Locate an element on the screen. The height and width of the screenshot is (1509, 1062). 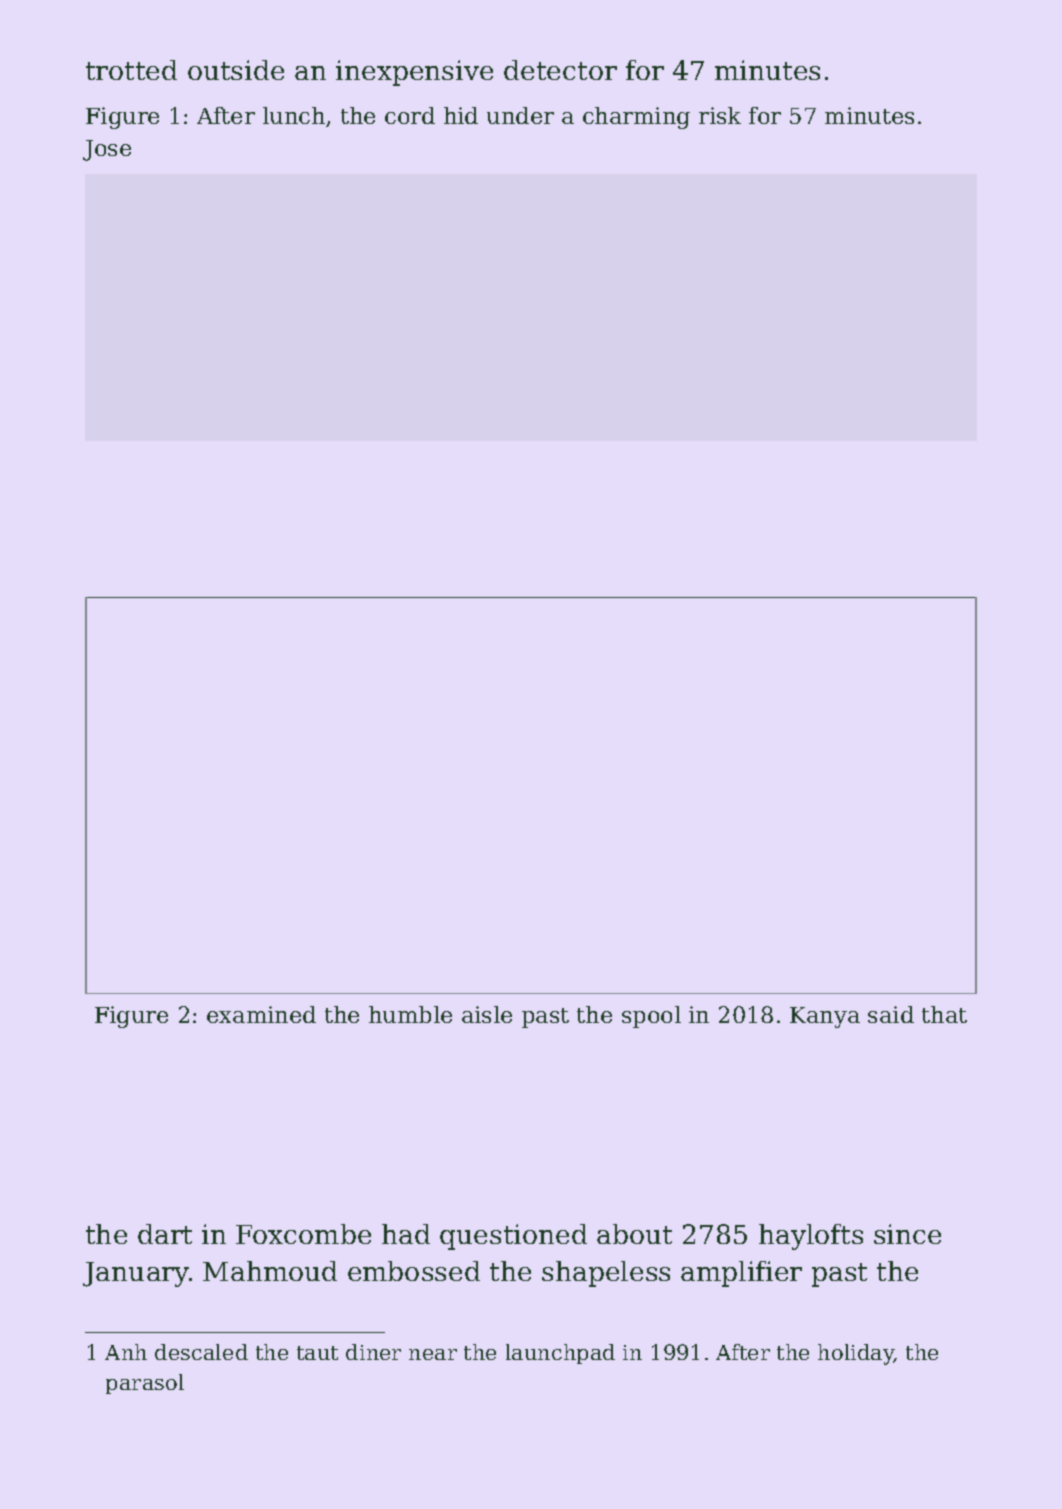
charming is located at coordinates (636, 118).
